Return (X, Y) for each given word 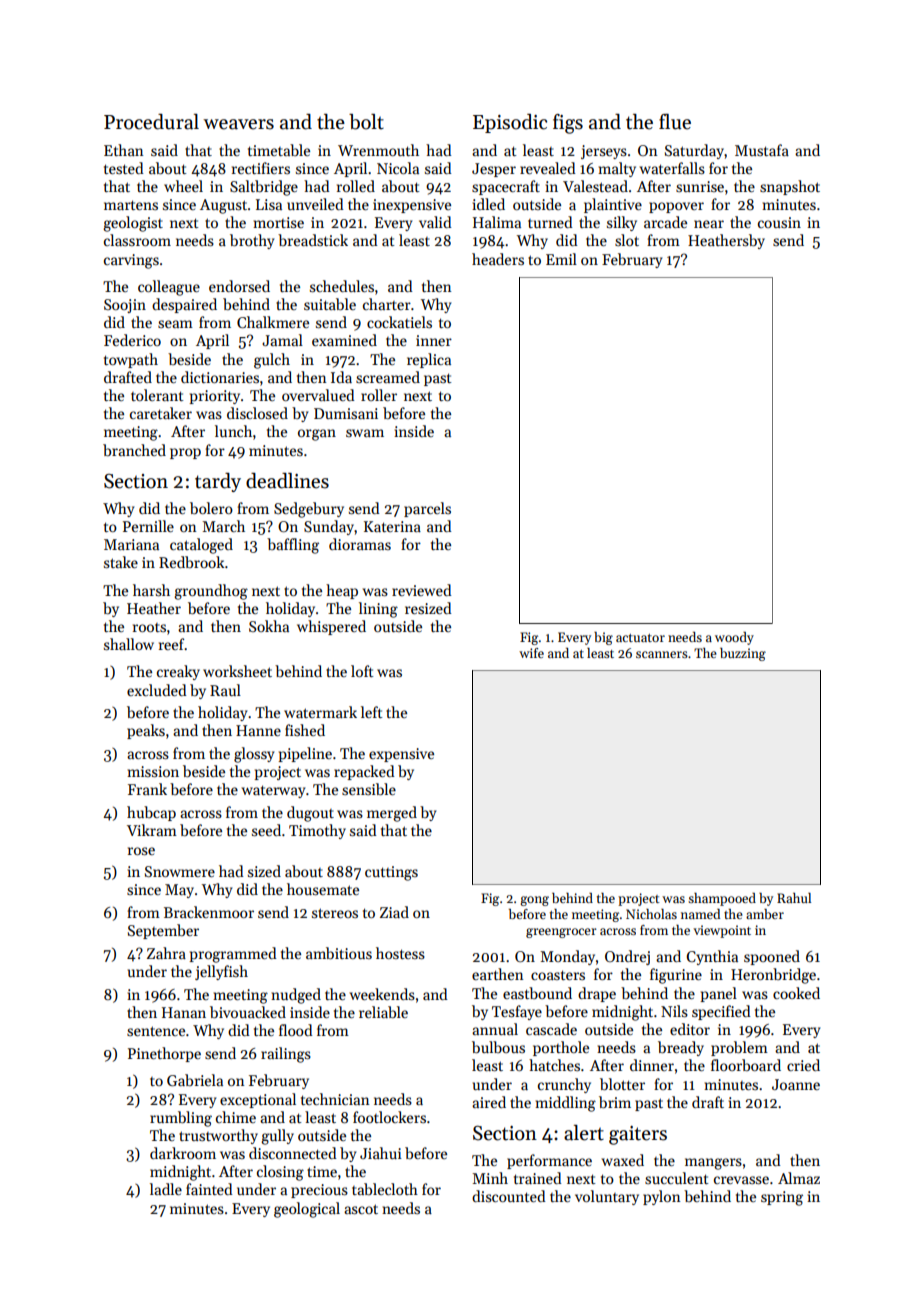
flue (675, 122)
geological (307, 1210)
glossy (254, 755)
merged (392, 814)
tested (124, 168)
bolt (366, 122)
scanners (662, 654)
